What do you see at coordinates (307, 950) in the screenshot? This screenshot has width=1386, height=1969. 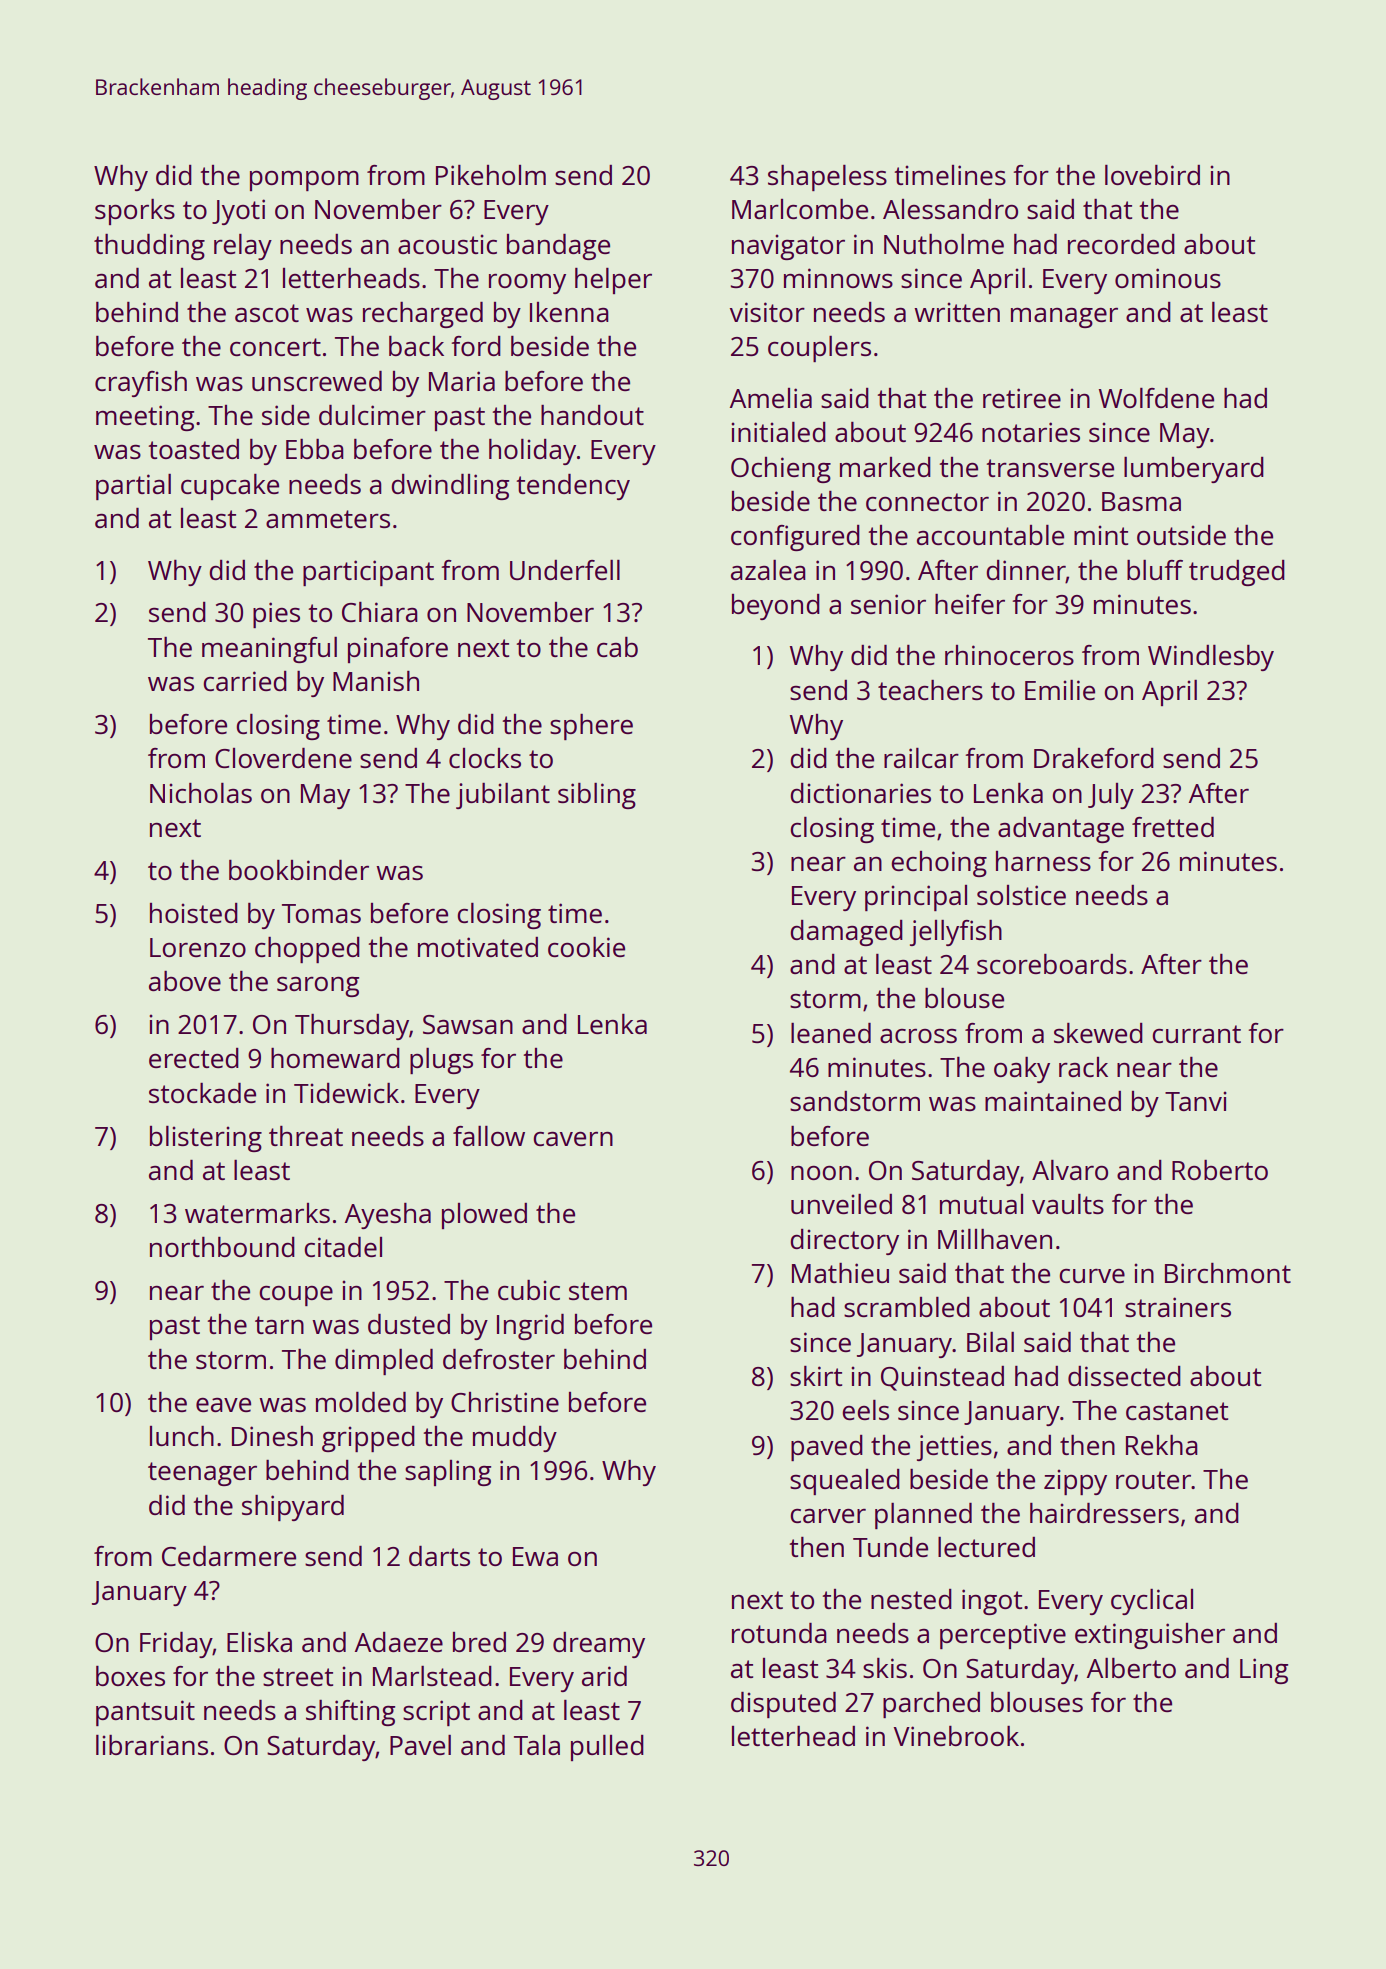 I see `chopped` at bounding box center [307, 950].
